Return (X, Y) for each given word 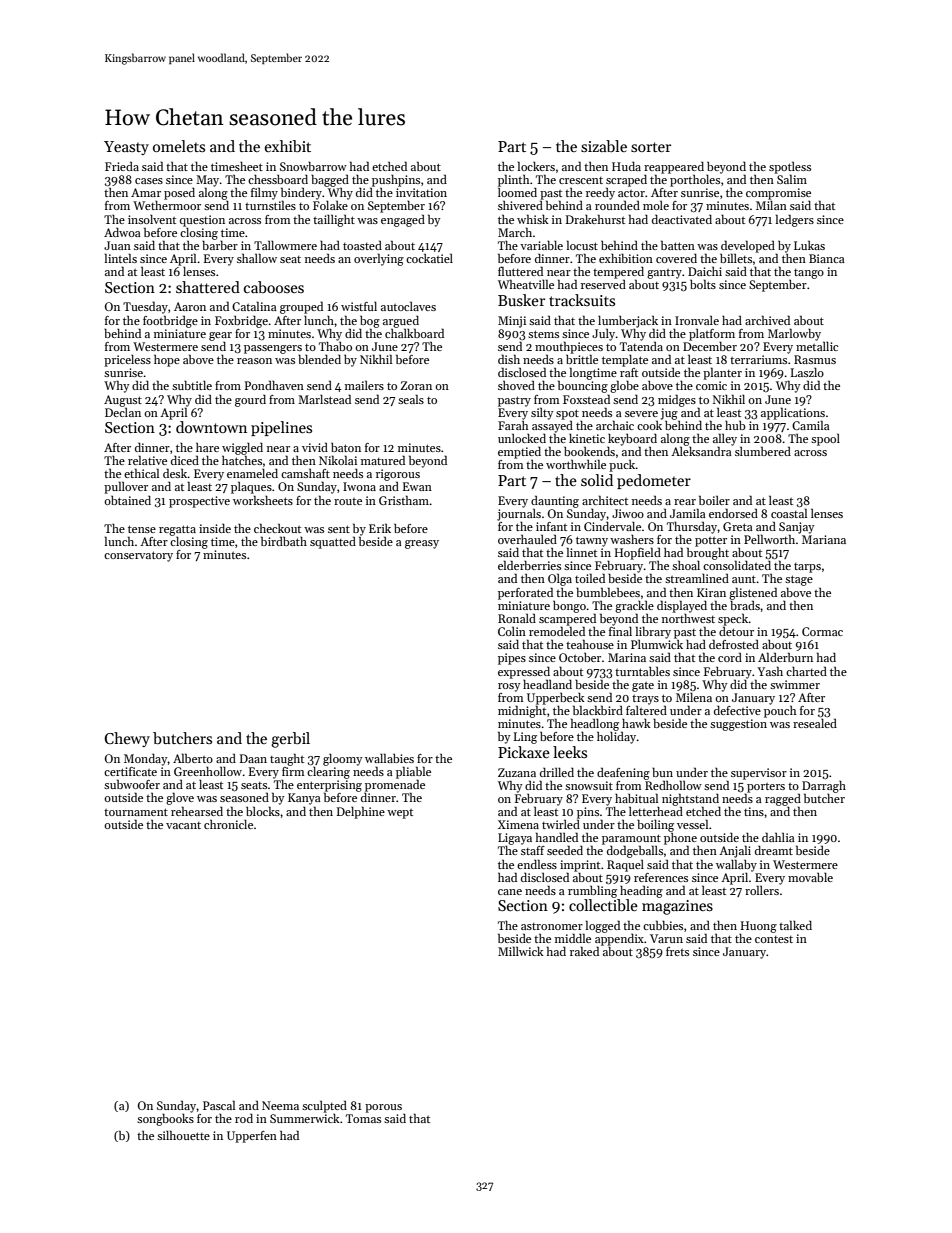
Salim (792, 179)
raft (629, 372)
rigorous (398, 475)
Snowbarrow (313, 166)
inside (215, 528)
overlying (379, 259)
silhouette (183, 1135)
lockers (536, 166)
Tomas (363, 1118)
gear (220, 336)
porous (383, 1108)
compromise (778, 194)
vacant (183, 825)
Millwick (521, 951)
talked (795, 925)
